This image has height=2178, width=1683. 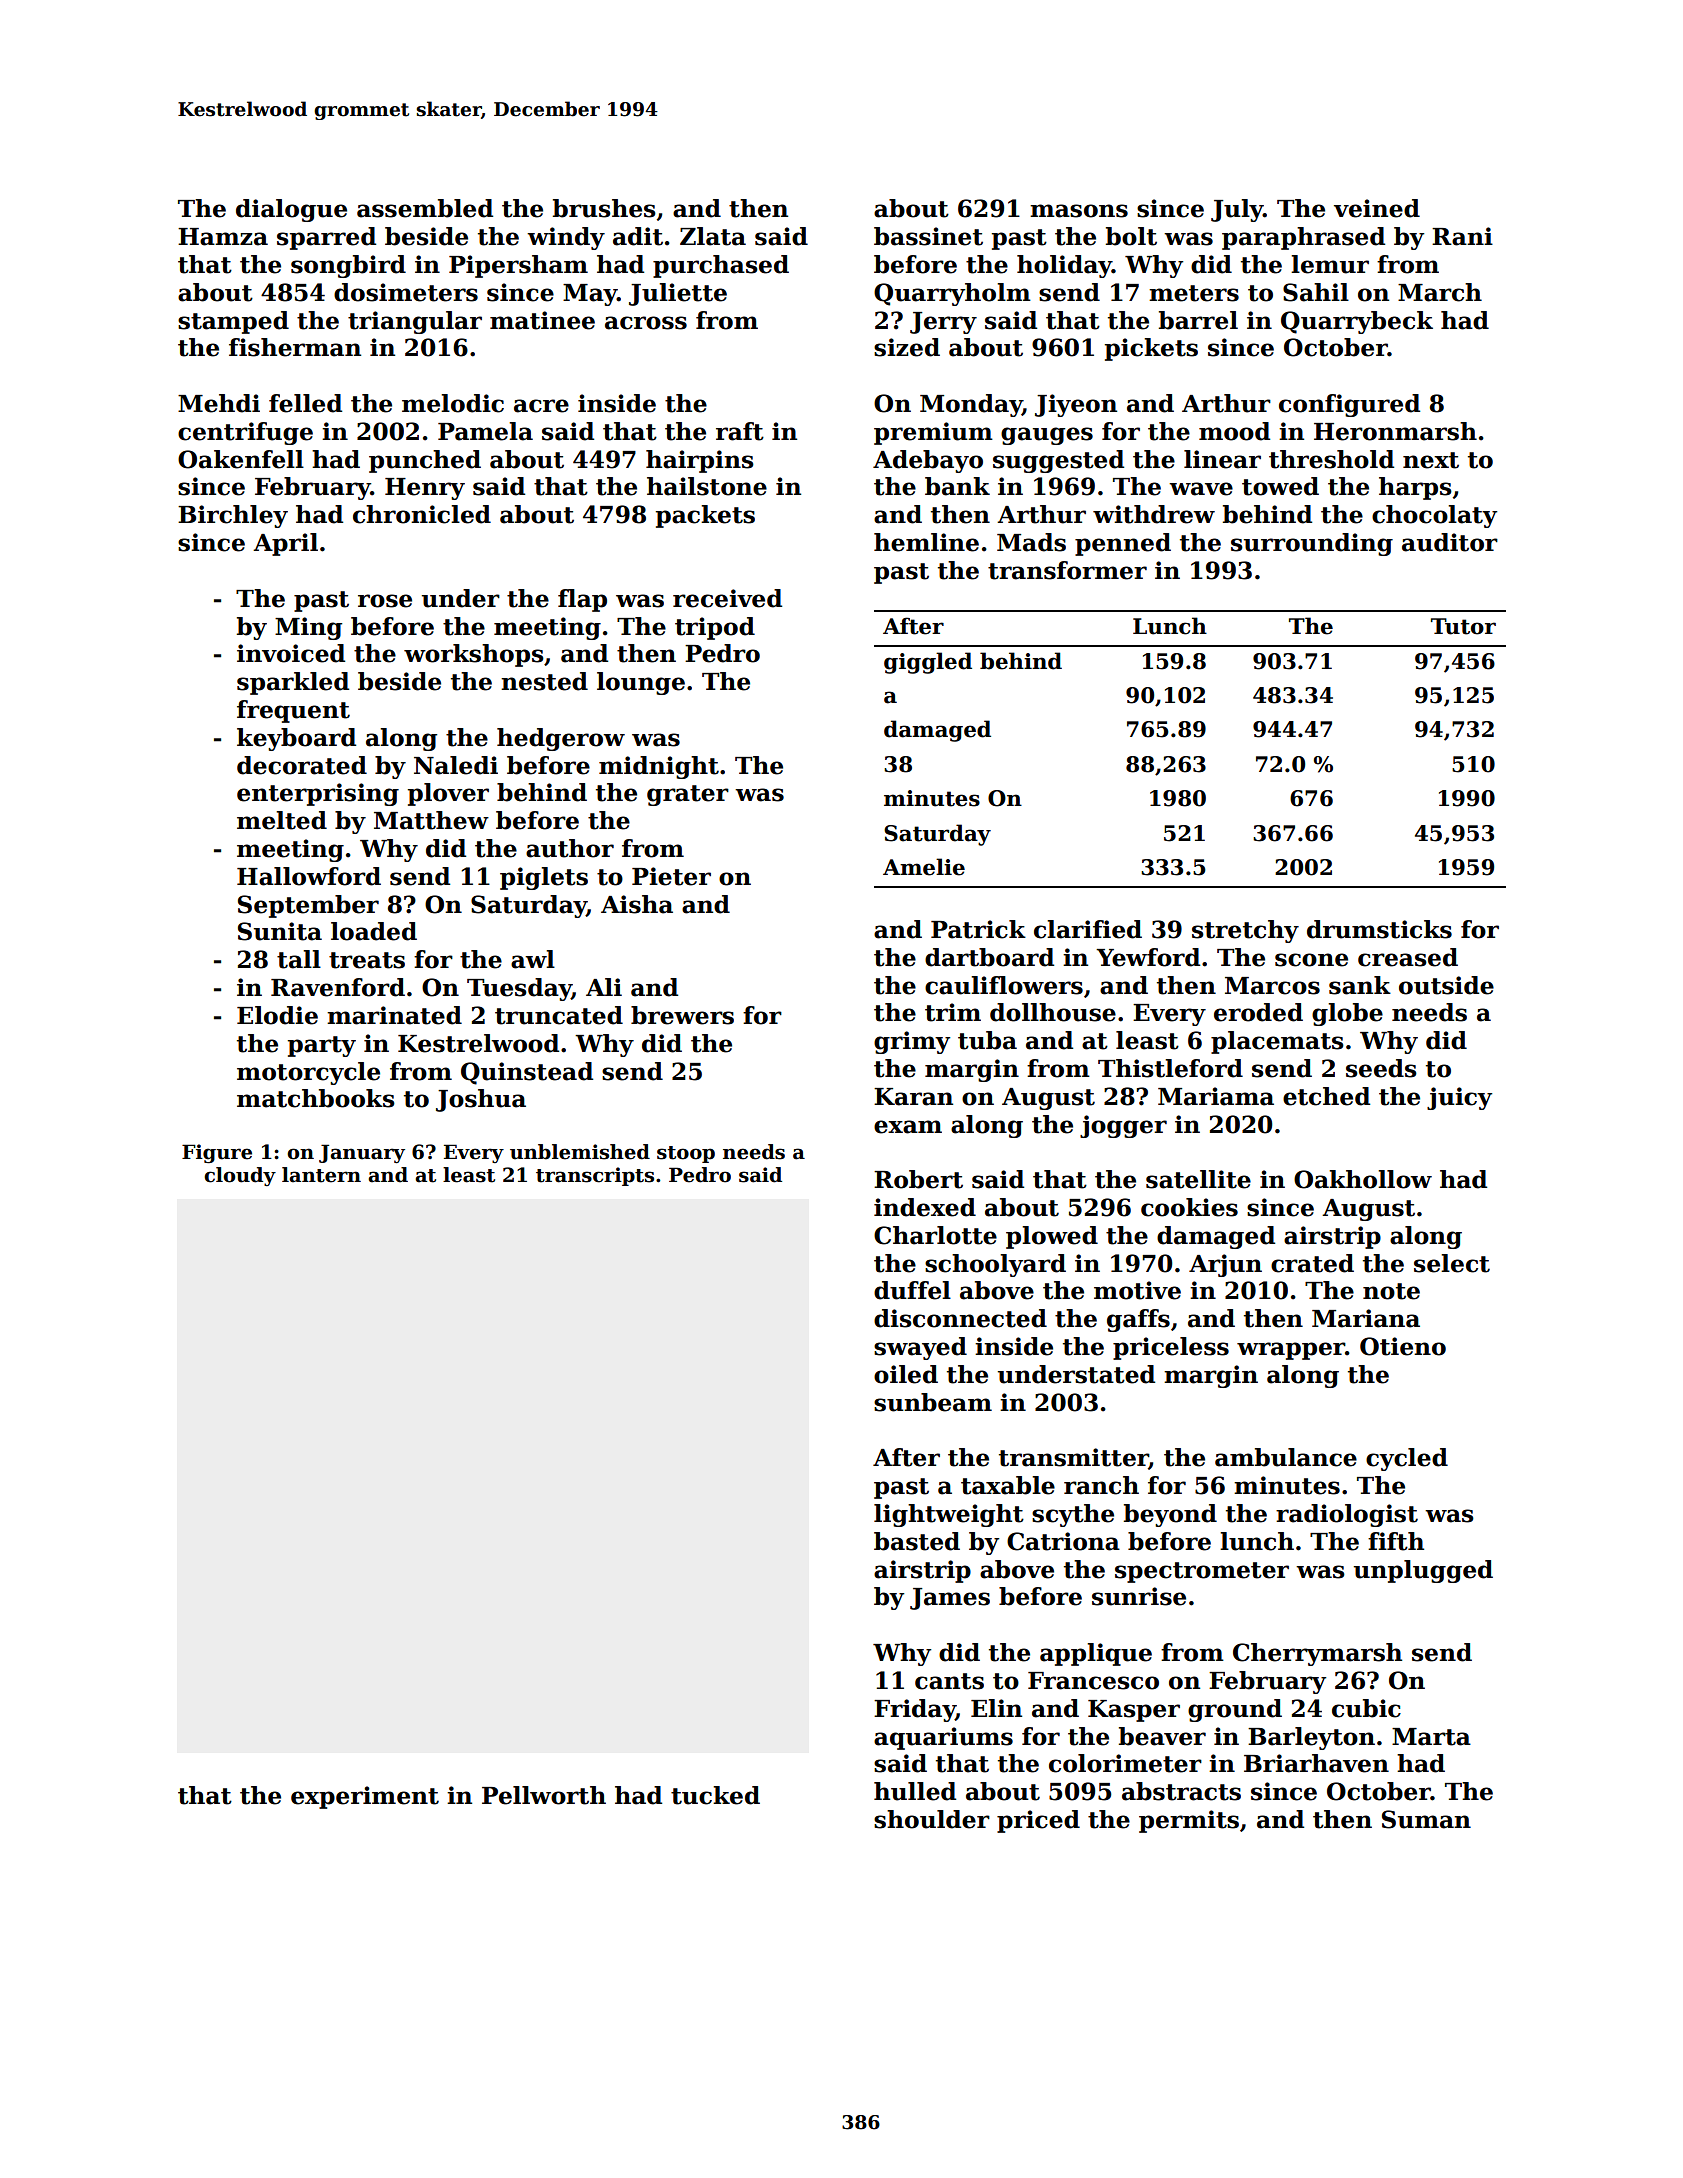 I want to click on assembled, so click(x=425, y=208).
